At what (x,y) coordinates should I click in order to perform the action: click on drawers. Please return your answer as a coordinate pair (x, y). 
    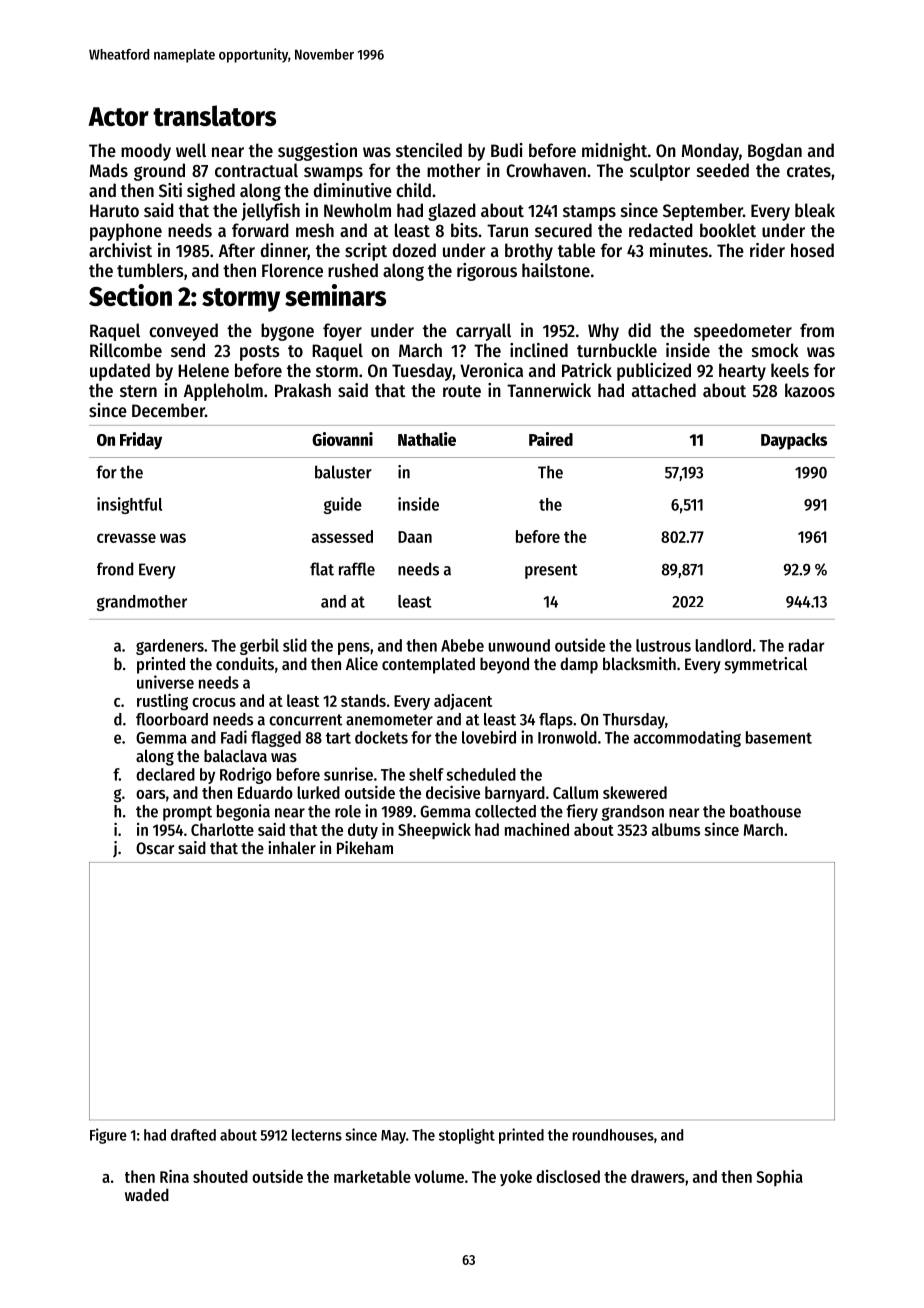
    Looking at the image, I should click on (658, 1176).
